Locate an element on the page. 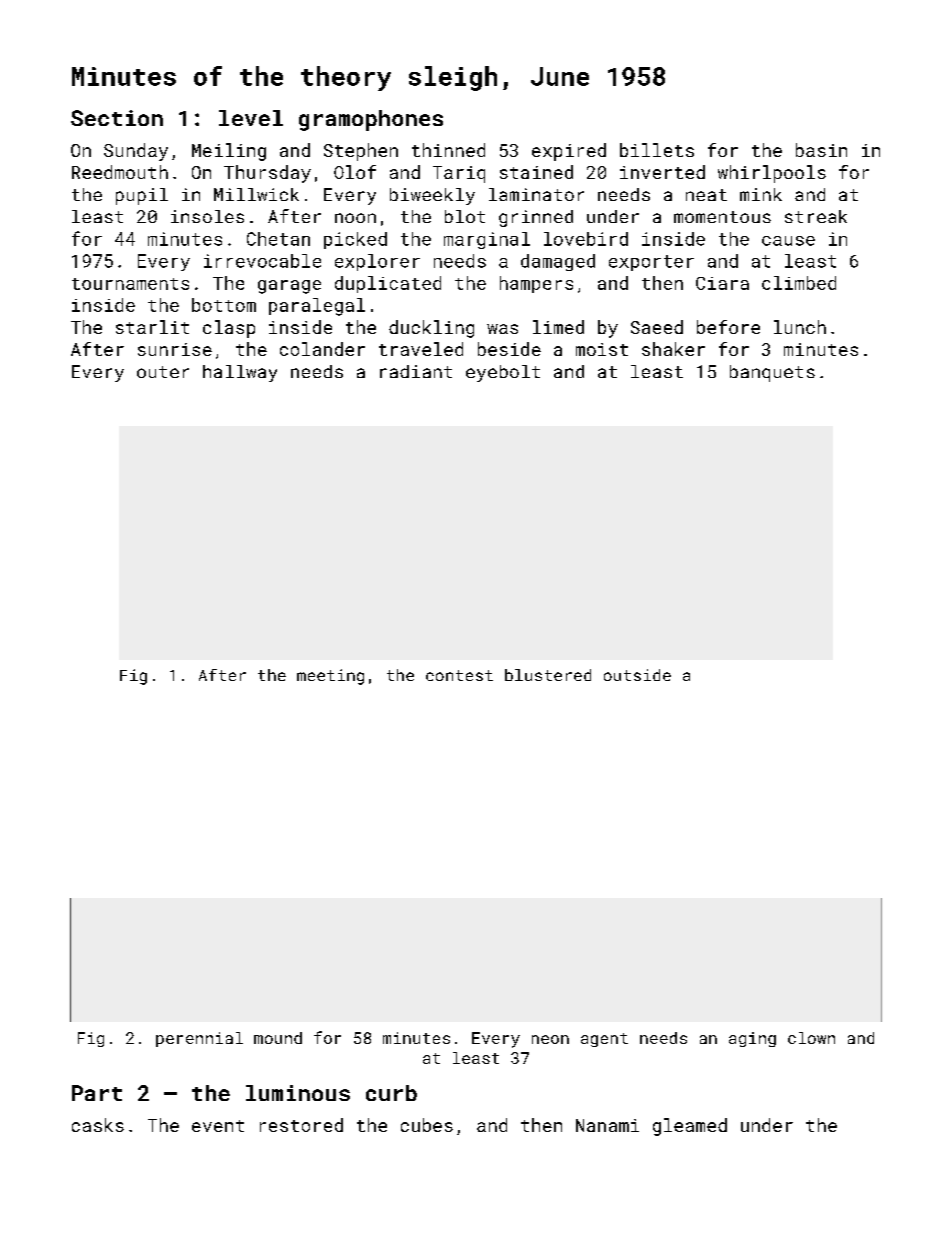 This document has height=1233, width=952. contest is located at coordinates (459, 675).
